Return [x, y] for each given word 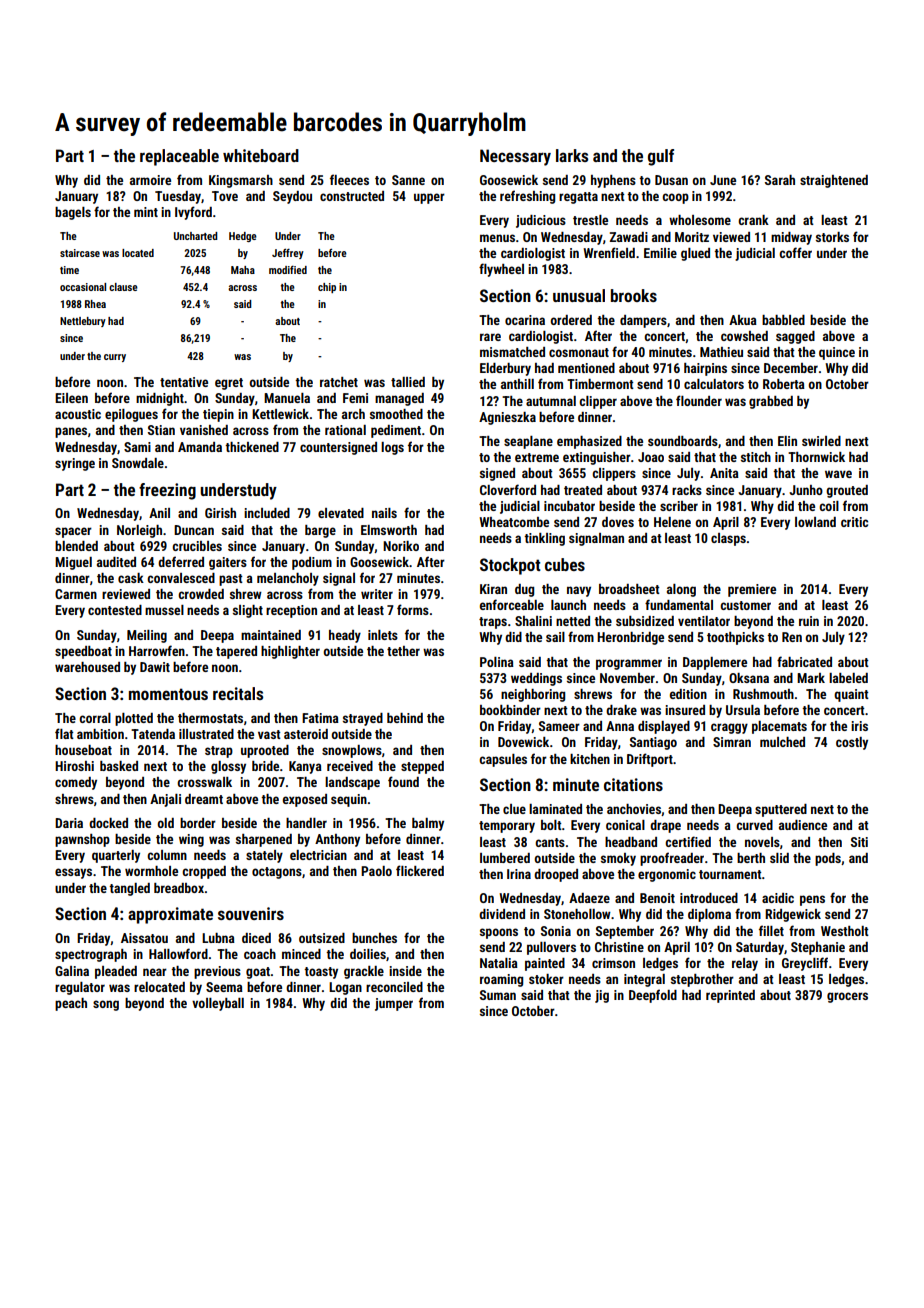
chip [327, 288]
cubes [565, 564]
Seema [224, 987]
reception [291, 611]
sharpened [264, 840]
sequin [349, 800]
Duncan [194, 530]
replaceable [179, 157]
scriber [679, 506]
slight [248, 611]
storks [832, 237]
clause [123, 287]
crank [753, 220]
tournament [730, 874]
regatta [578, 198]
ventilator [704, 621]
